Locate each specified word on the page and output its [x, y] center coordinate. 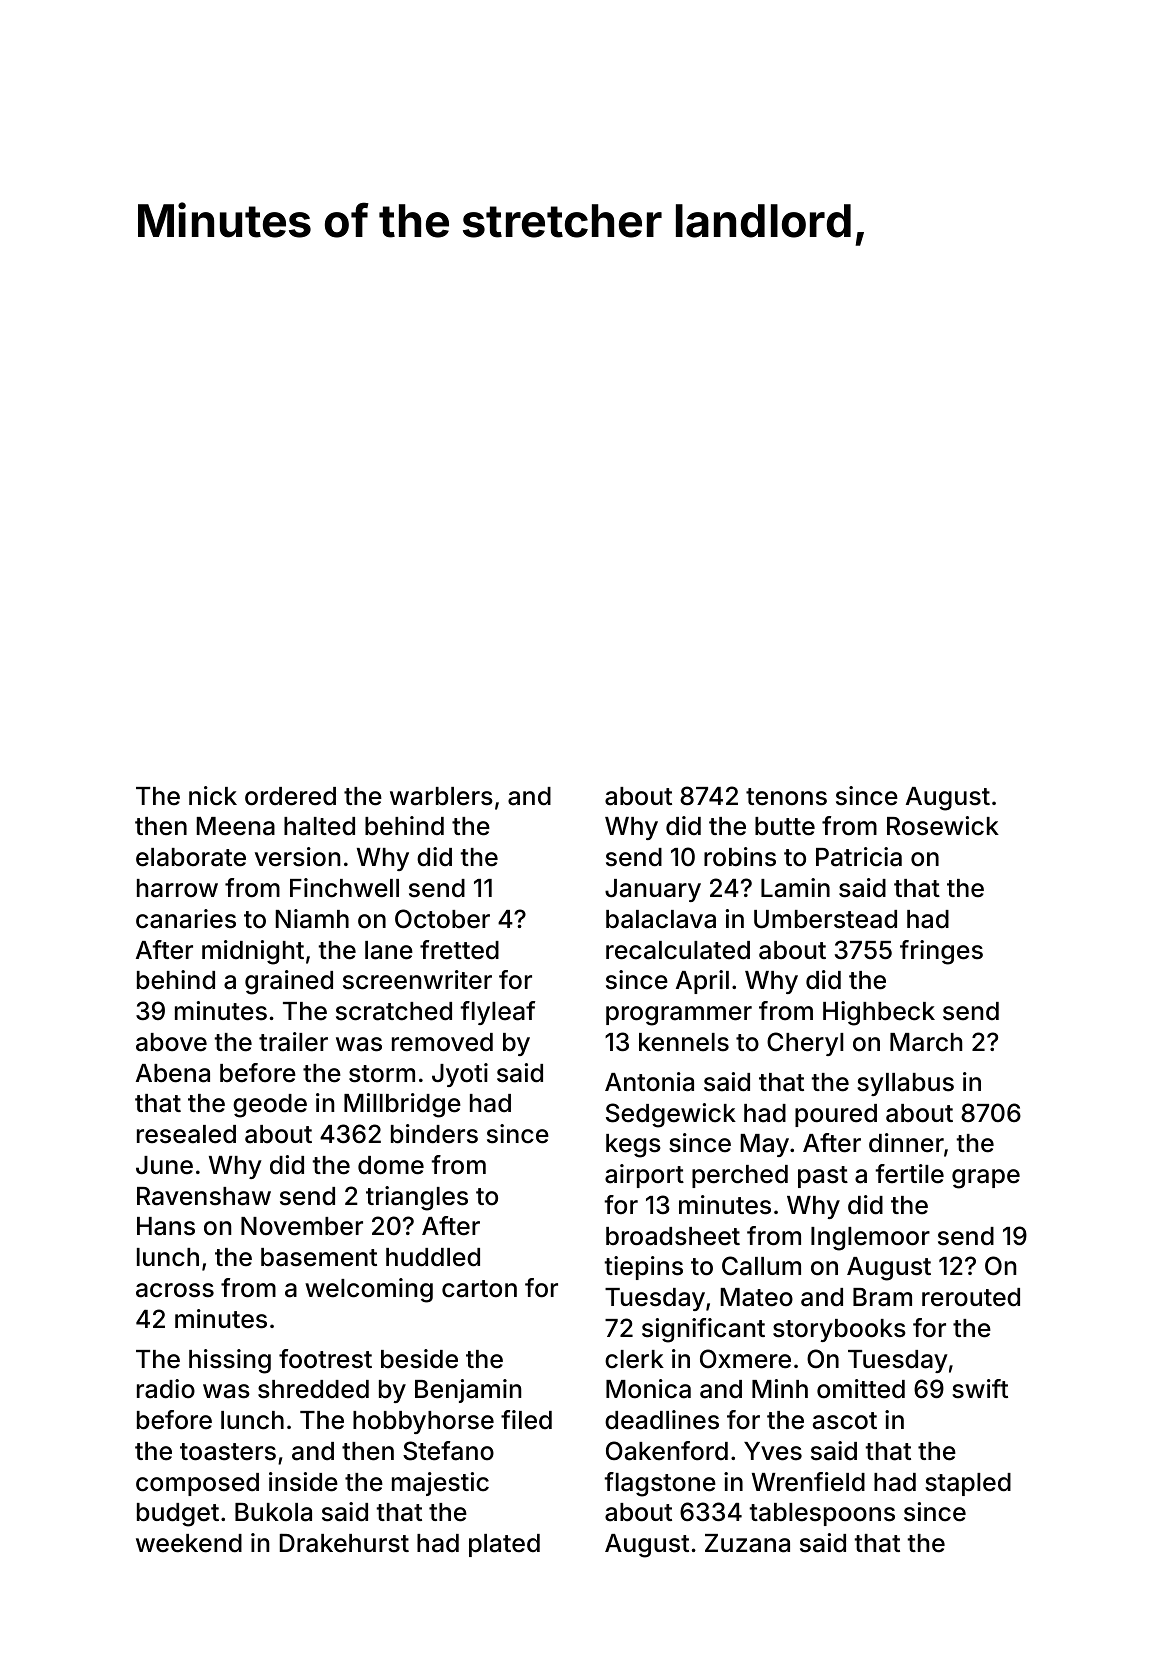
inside [303, 1482]
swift [980, 1389]
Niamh [312, 919]
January [653, 890]
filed [526, 1420]
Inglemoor [870, 1239]
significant [703, 1330]
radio [166, 1389]
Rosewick [943, 826]
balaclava [661, 919]
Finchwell [344, 888]
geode [270, 1106]
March [926, 1042]
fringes [941, 952]
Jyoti [460, 1075]
